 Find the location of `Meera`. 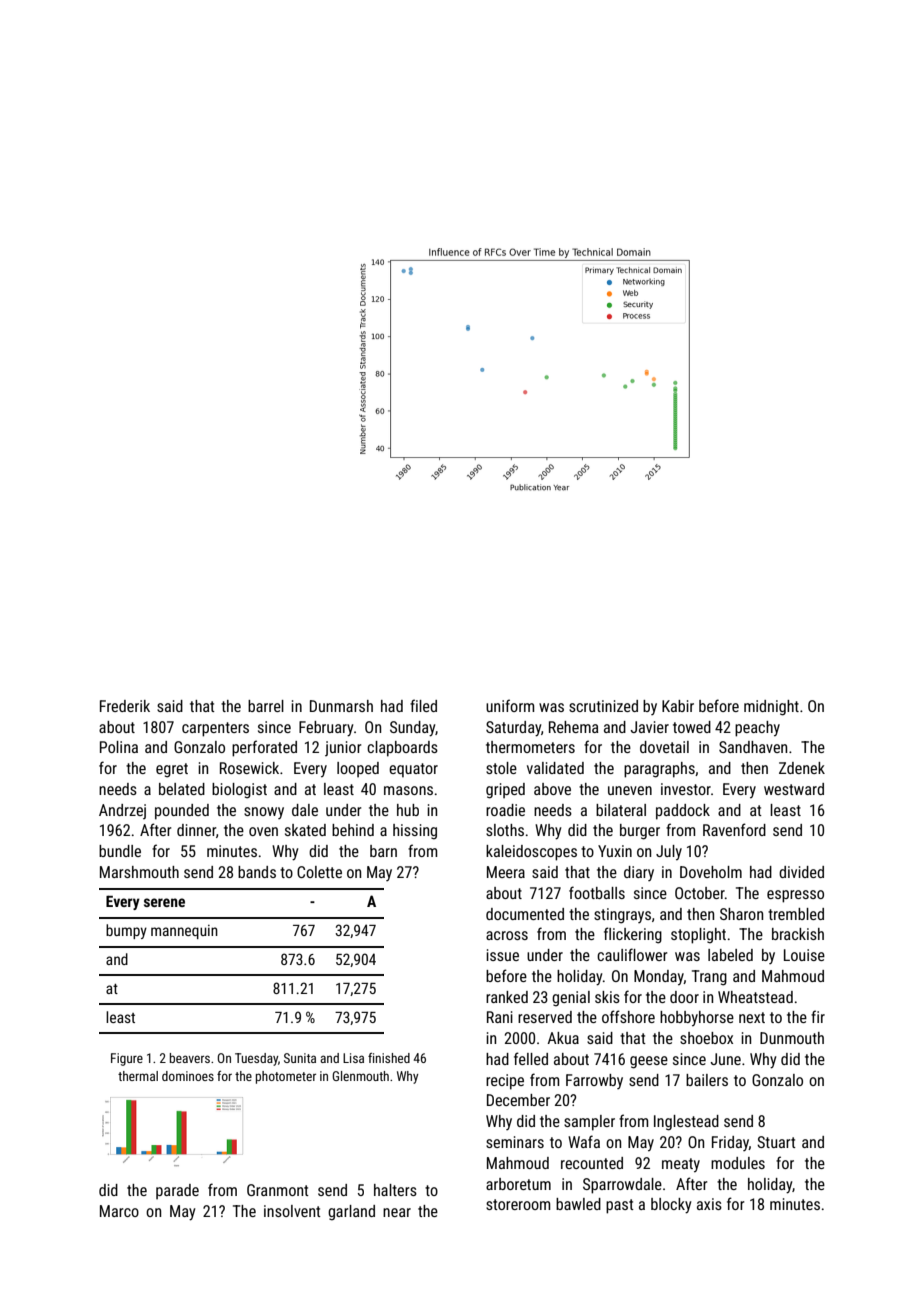

Meera is located at coordinates (506, 872).
